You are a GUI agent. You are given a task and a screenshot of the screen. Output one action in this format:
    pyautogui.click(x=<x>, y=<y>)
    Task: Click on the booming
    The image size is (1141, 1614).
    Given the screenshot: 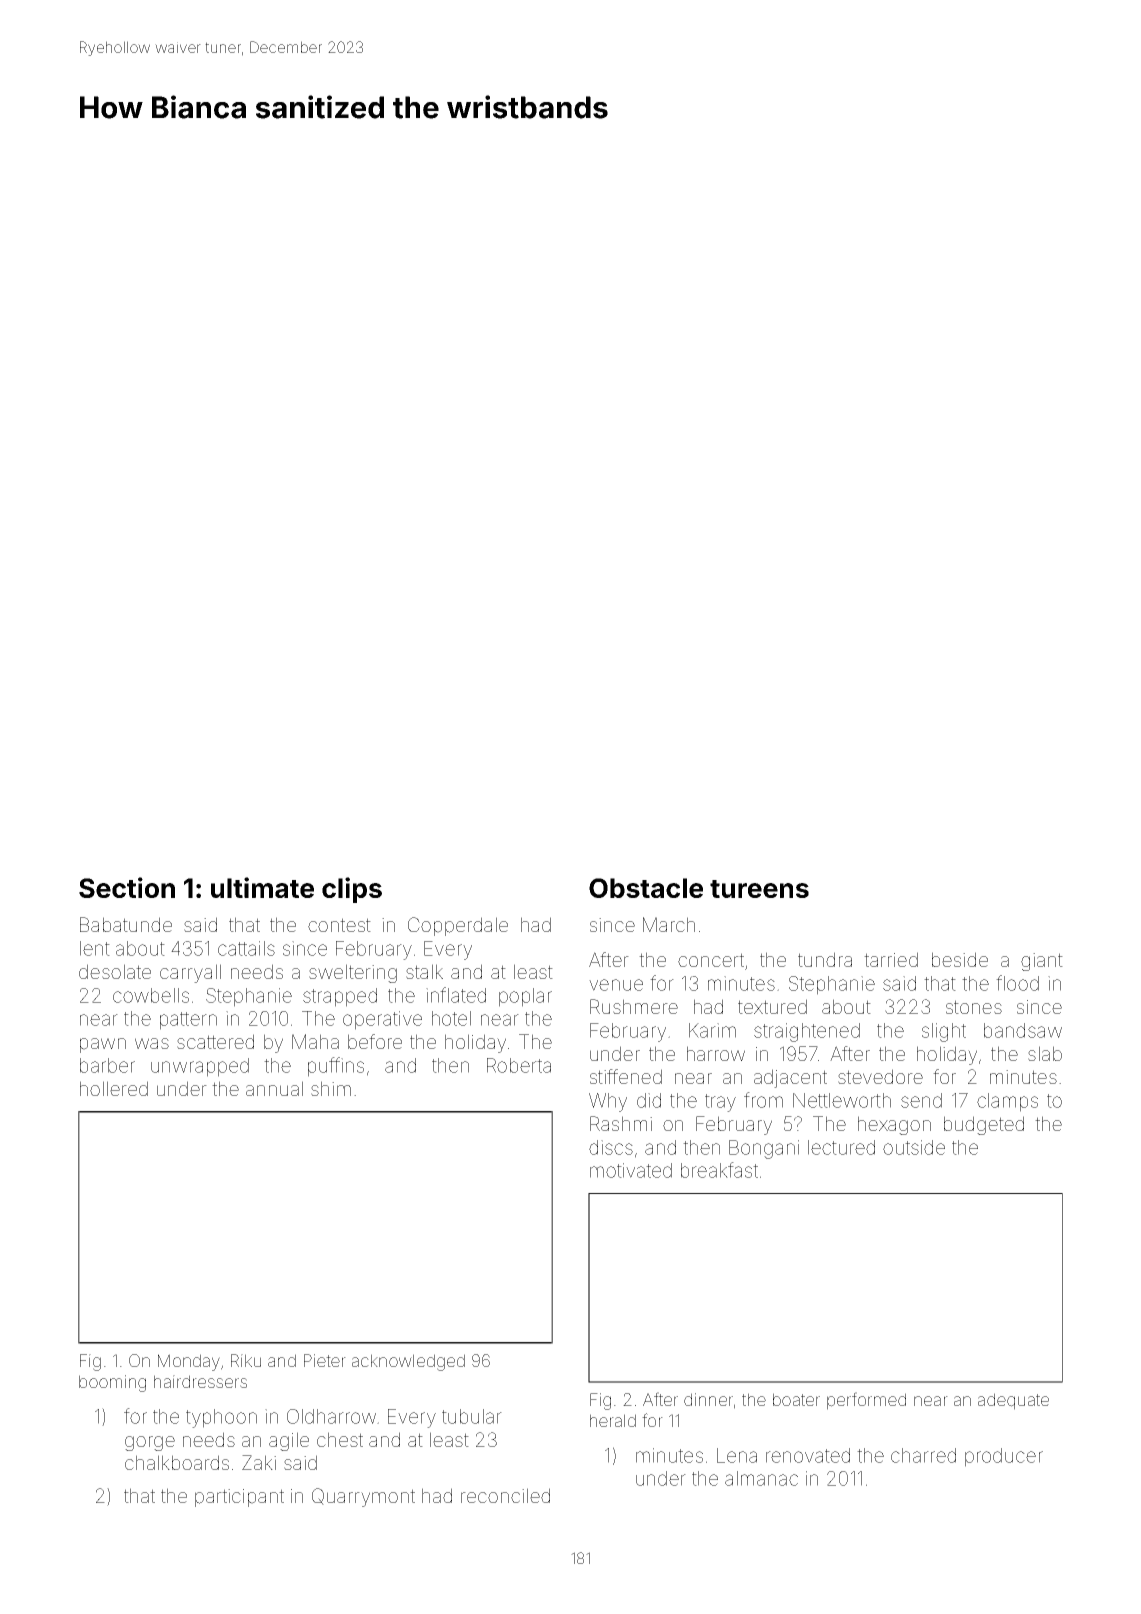 What is the action you would take?
    pyautogui.click(x=112, y=1383)
